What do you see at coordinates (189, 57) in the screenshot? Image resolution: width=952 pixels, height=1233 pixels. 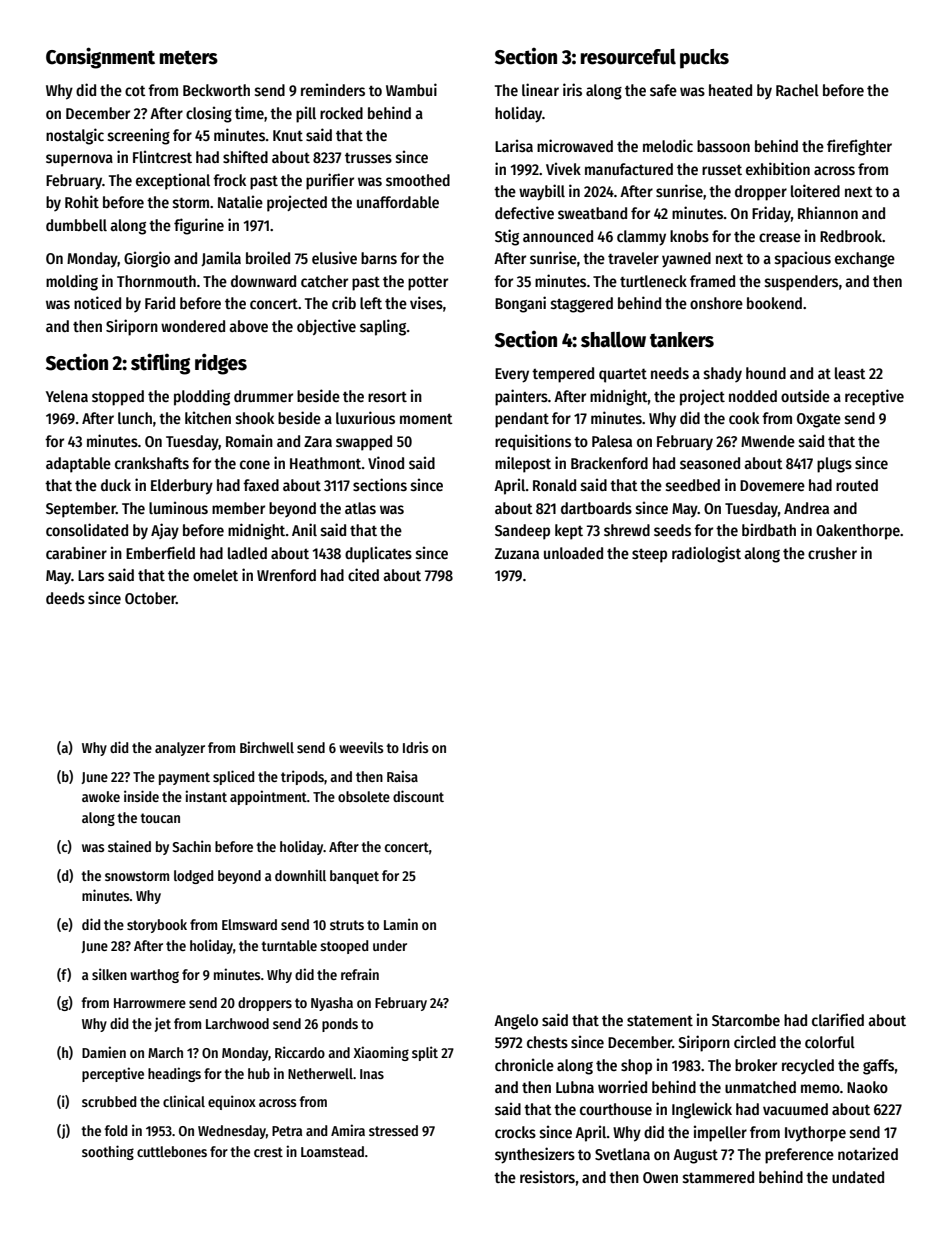 I see `meters` at bounding box center [189, 57].
